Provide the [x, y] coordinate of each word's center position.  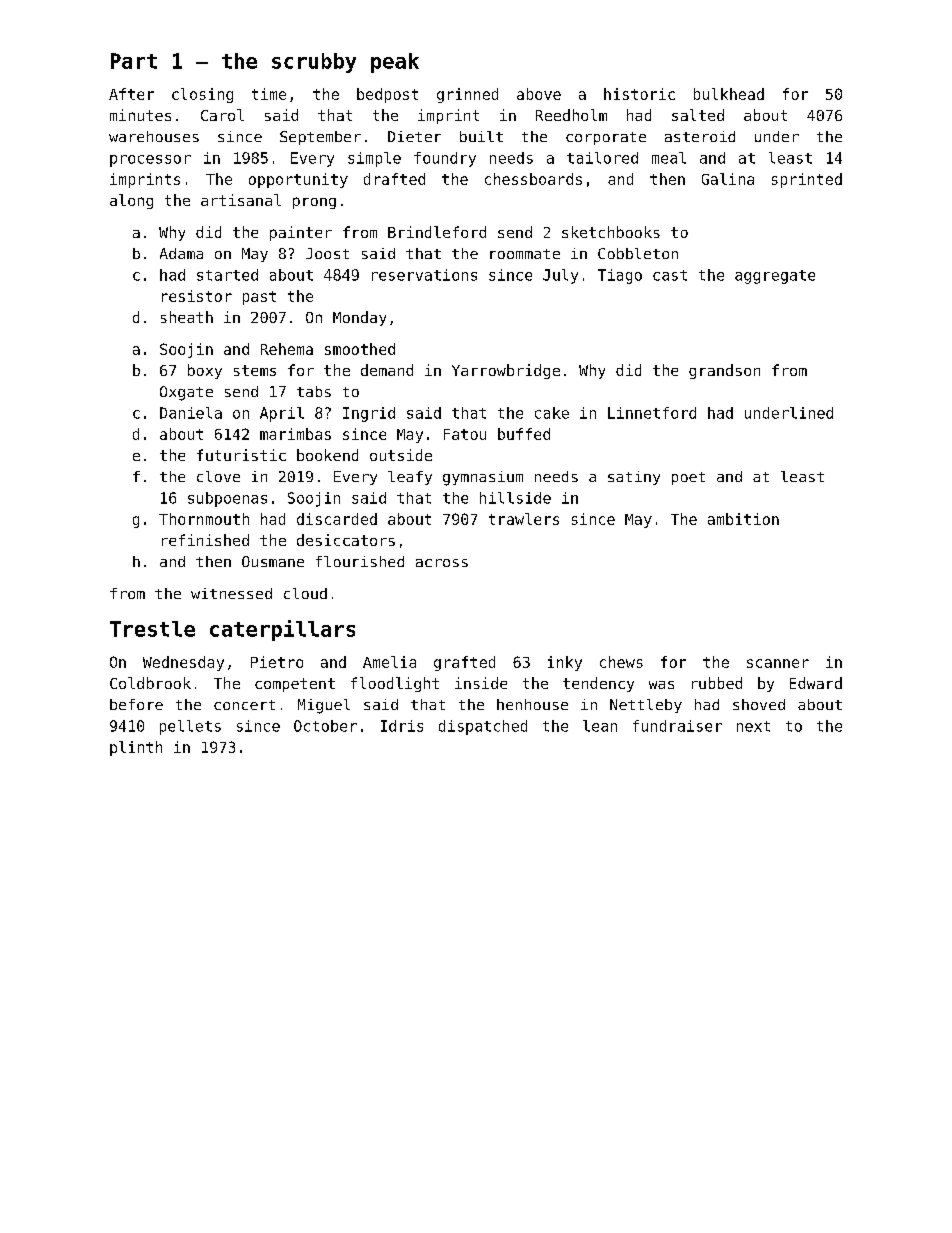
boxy [205, 371]
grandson [724, 371]
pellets [190, 727]
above [539, 94]
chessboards [533, 179]
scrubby [314, 63]
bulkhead [729, 94]
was [661, 685]
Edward [816, 683]
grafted [464, 663]
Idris [402, 726]
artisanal [241, 200]
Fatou [465, 434]
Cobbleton [638, 253]
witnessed [231, 593]
